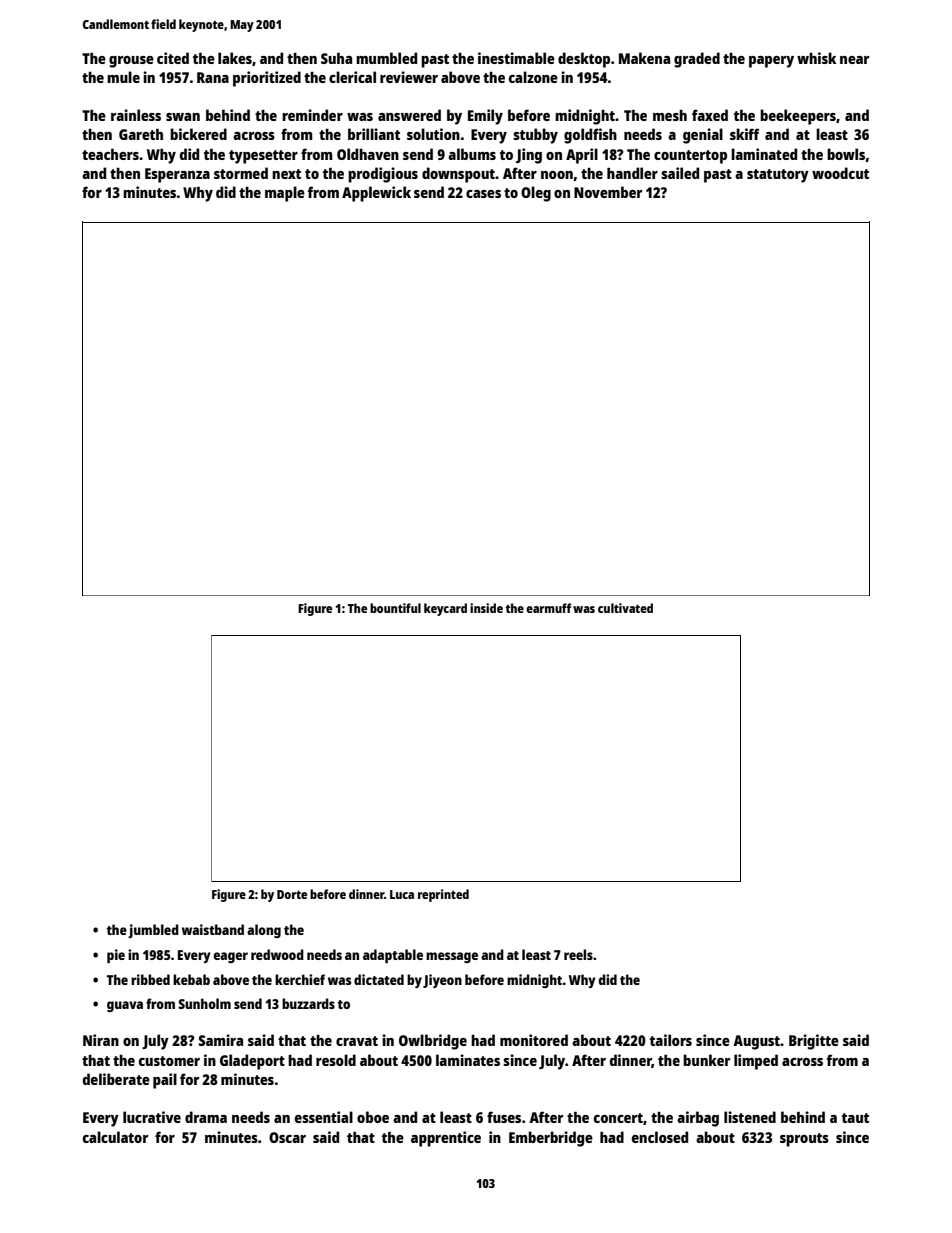 The height and width of the image is (1233, 952). I want to click on brilliant, so click(374, 134).
